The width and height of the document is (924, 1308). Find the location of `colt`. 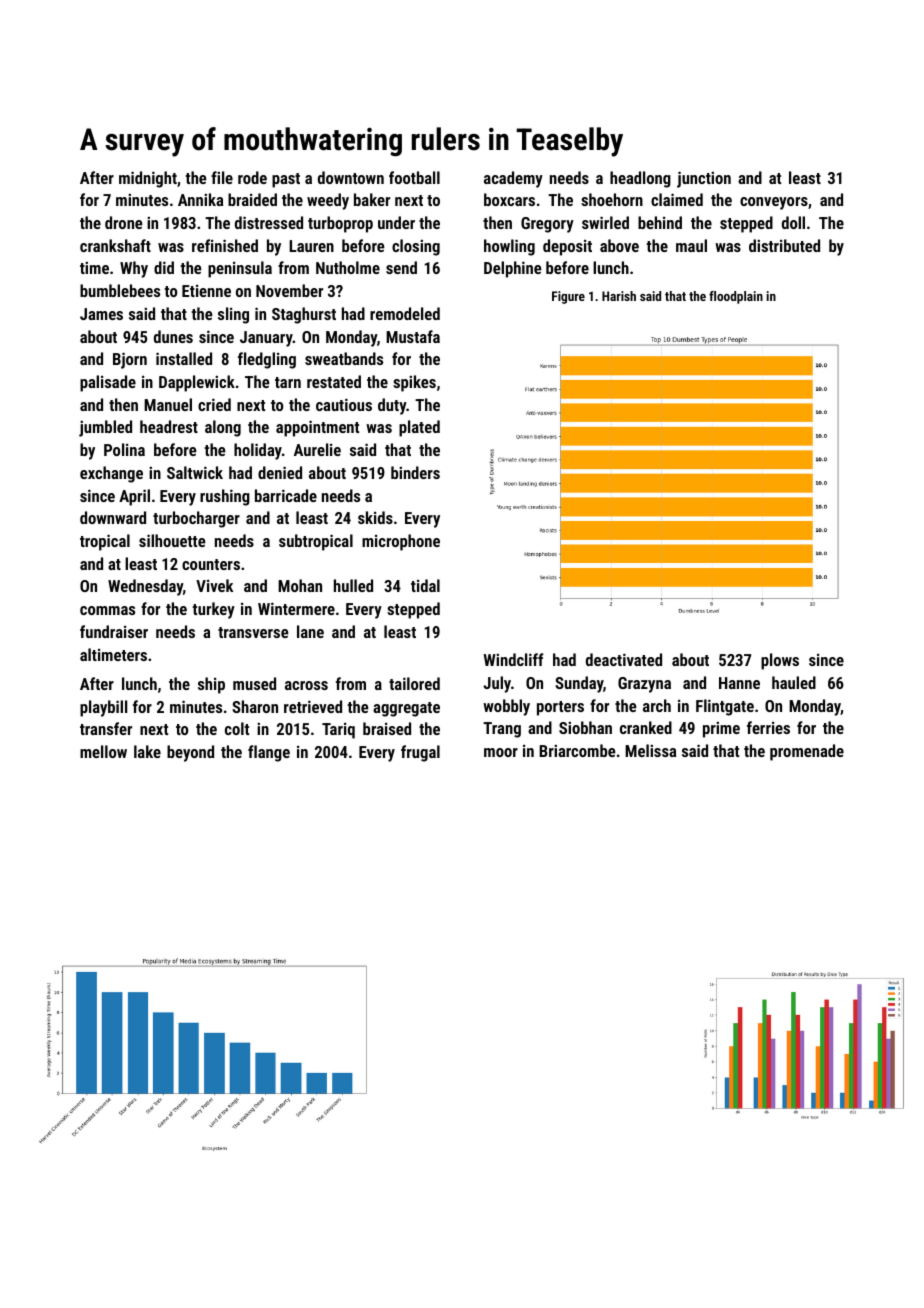

colt is located at coordinates (237, 728).
